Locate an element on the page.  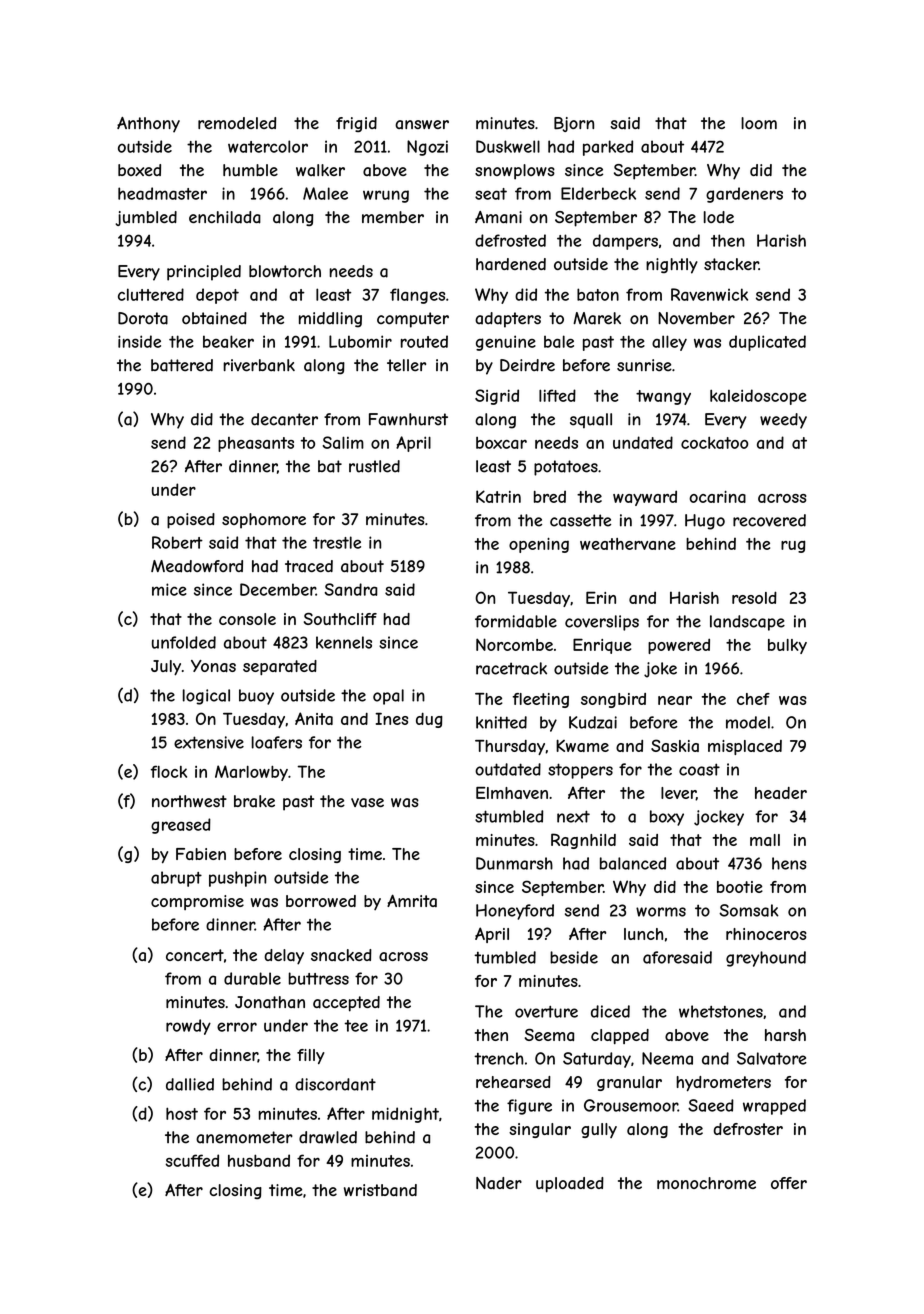
husband is located at coordinates (259, 1160).
